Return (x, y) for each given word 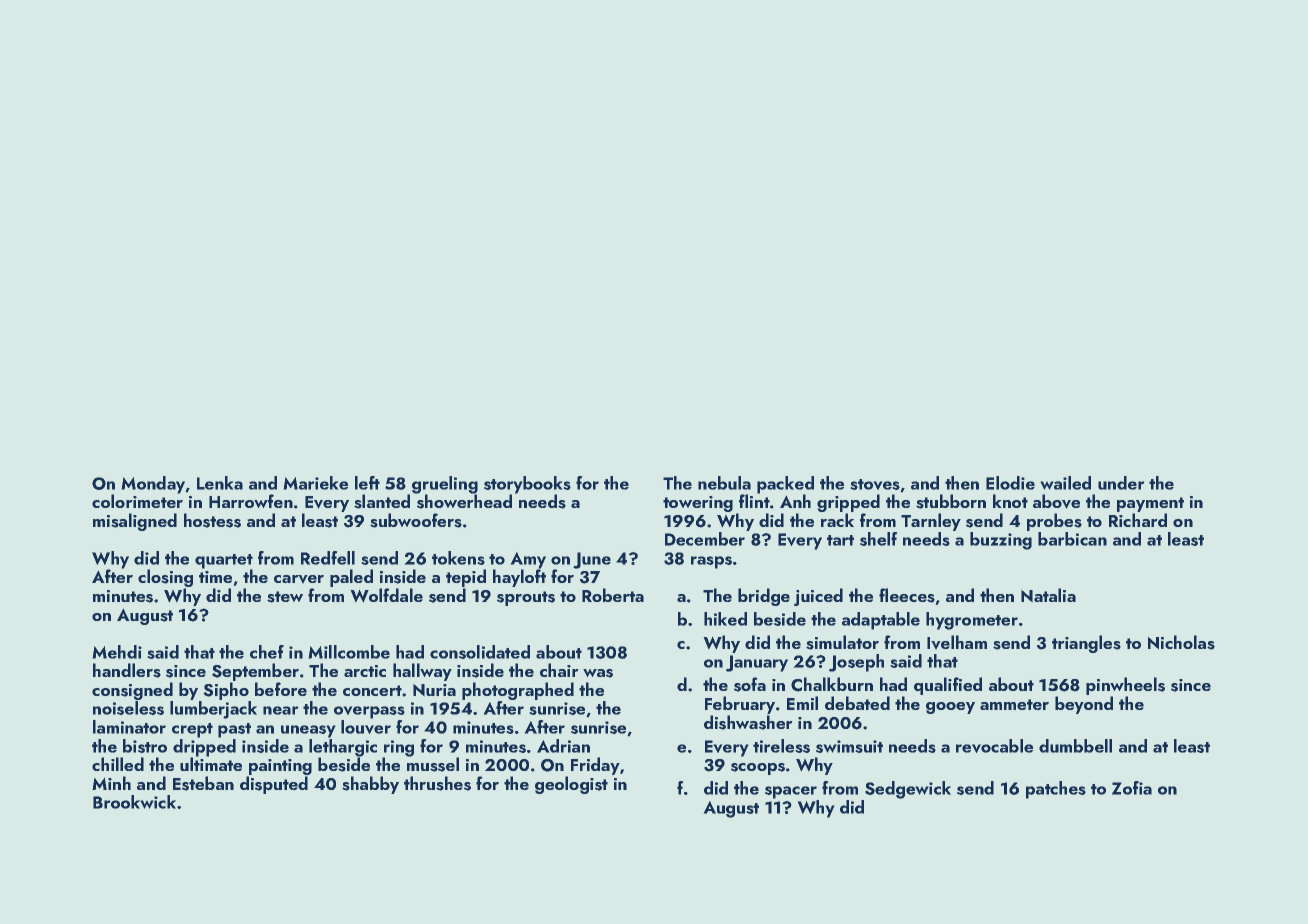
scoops (758, 769)
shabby (370, 785)
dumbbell (1075, 746)
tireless (781, 746)
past (234, 730)
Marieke (316, 483)
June (592, 560)
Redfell (328, 558)
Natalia (1048, 595)
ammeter (1014, 704)
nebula (724, 483)
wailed (1066, 483)
